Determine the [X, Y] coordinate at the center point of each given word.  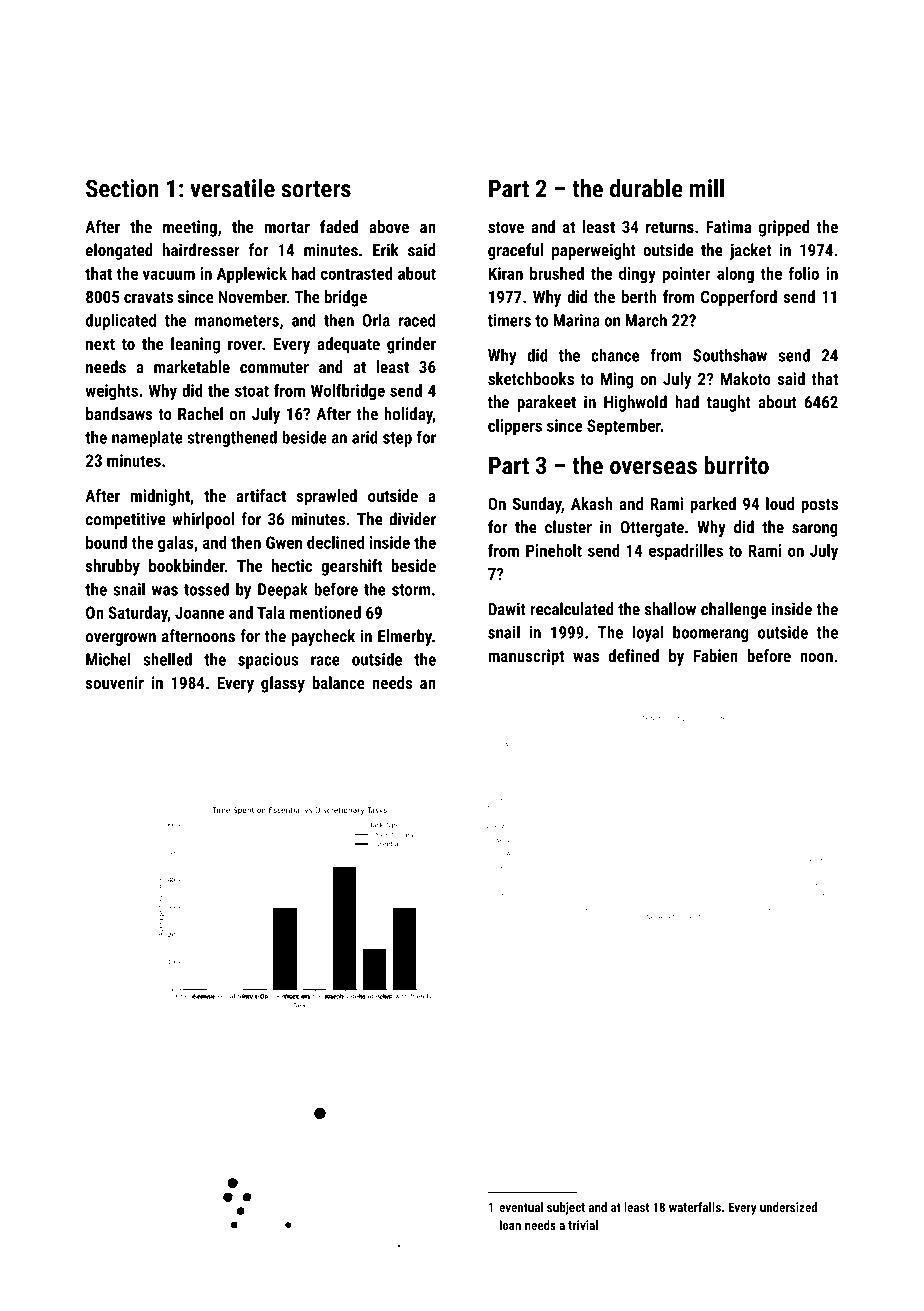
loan [510, 1225]
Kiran [505, 273]
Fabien [716, 655]
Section [122, 188]
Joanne [200, 612]
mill [707, 188]
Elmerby [405, 637]
